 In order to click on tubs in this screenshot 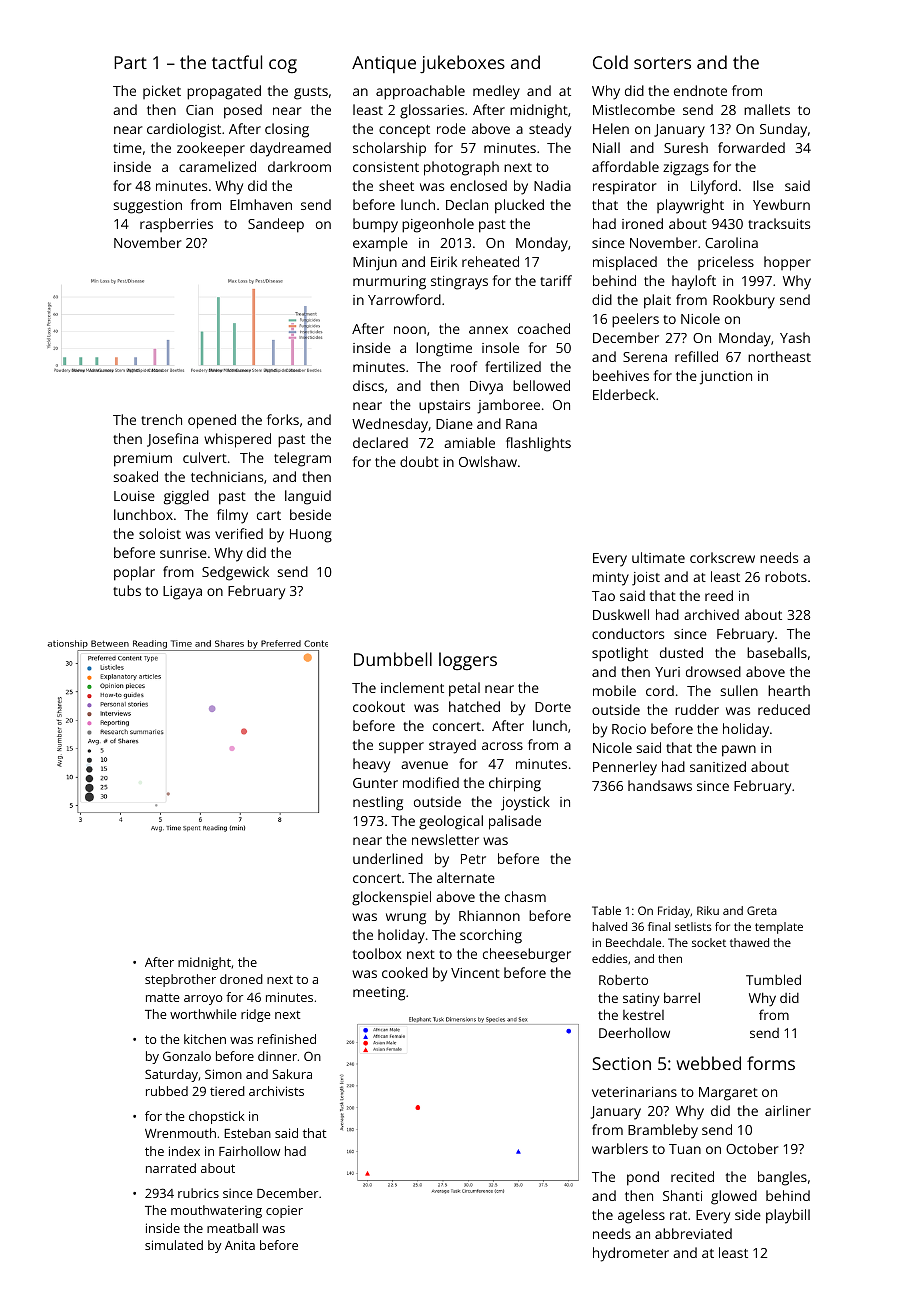, I will do `click(127, 590)`.
